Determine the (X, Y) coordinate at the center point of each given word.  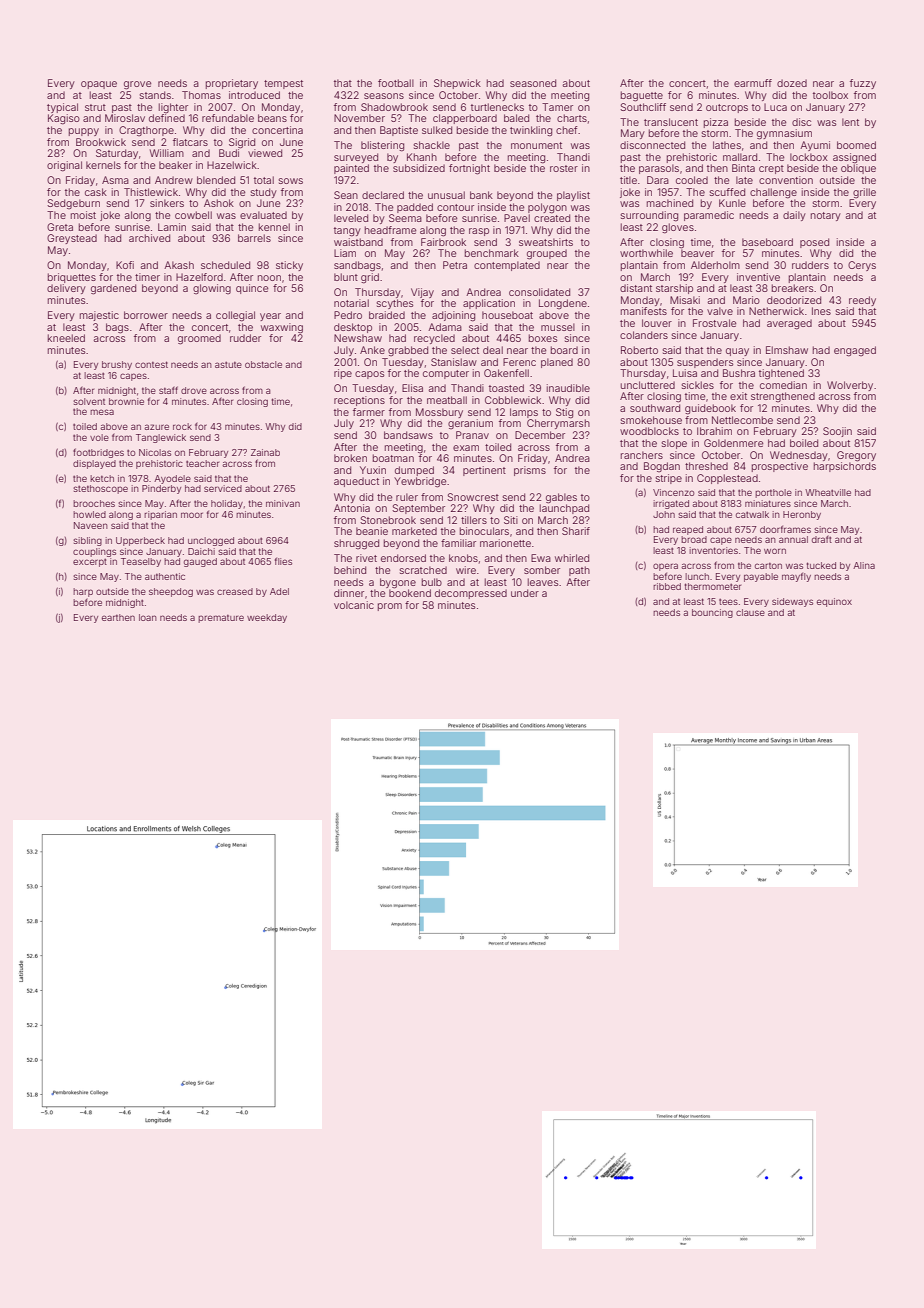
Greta (60, 227)
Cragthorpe (146, 131)
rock (182, 426)
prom (390, 607)
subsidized (419, 168)
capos (369, 375)
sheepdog (171, 592)
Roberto (639, 350)
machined (670, 203)
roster (564, 168)
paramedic (709, 216)
